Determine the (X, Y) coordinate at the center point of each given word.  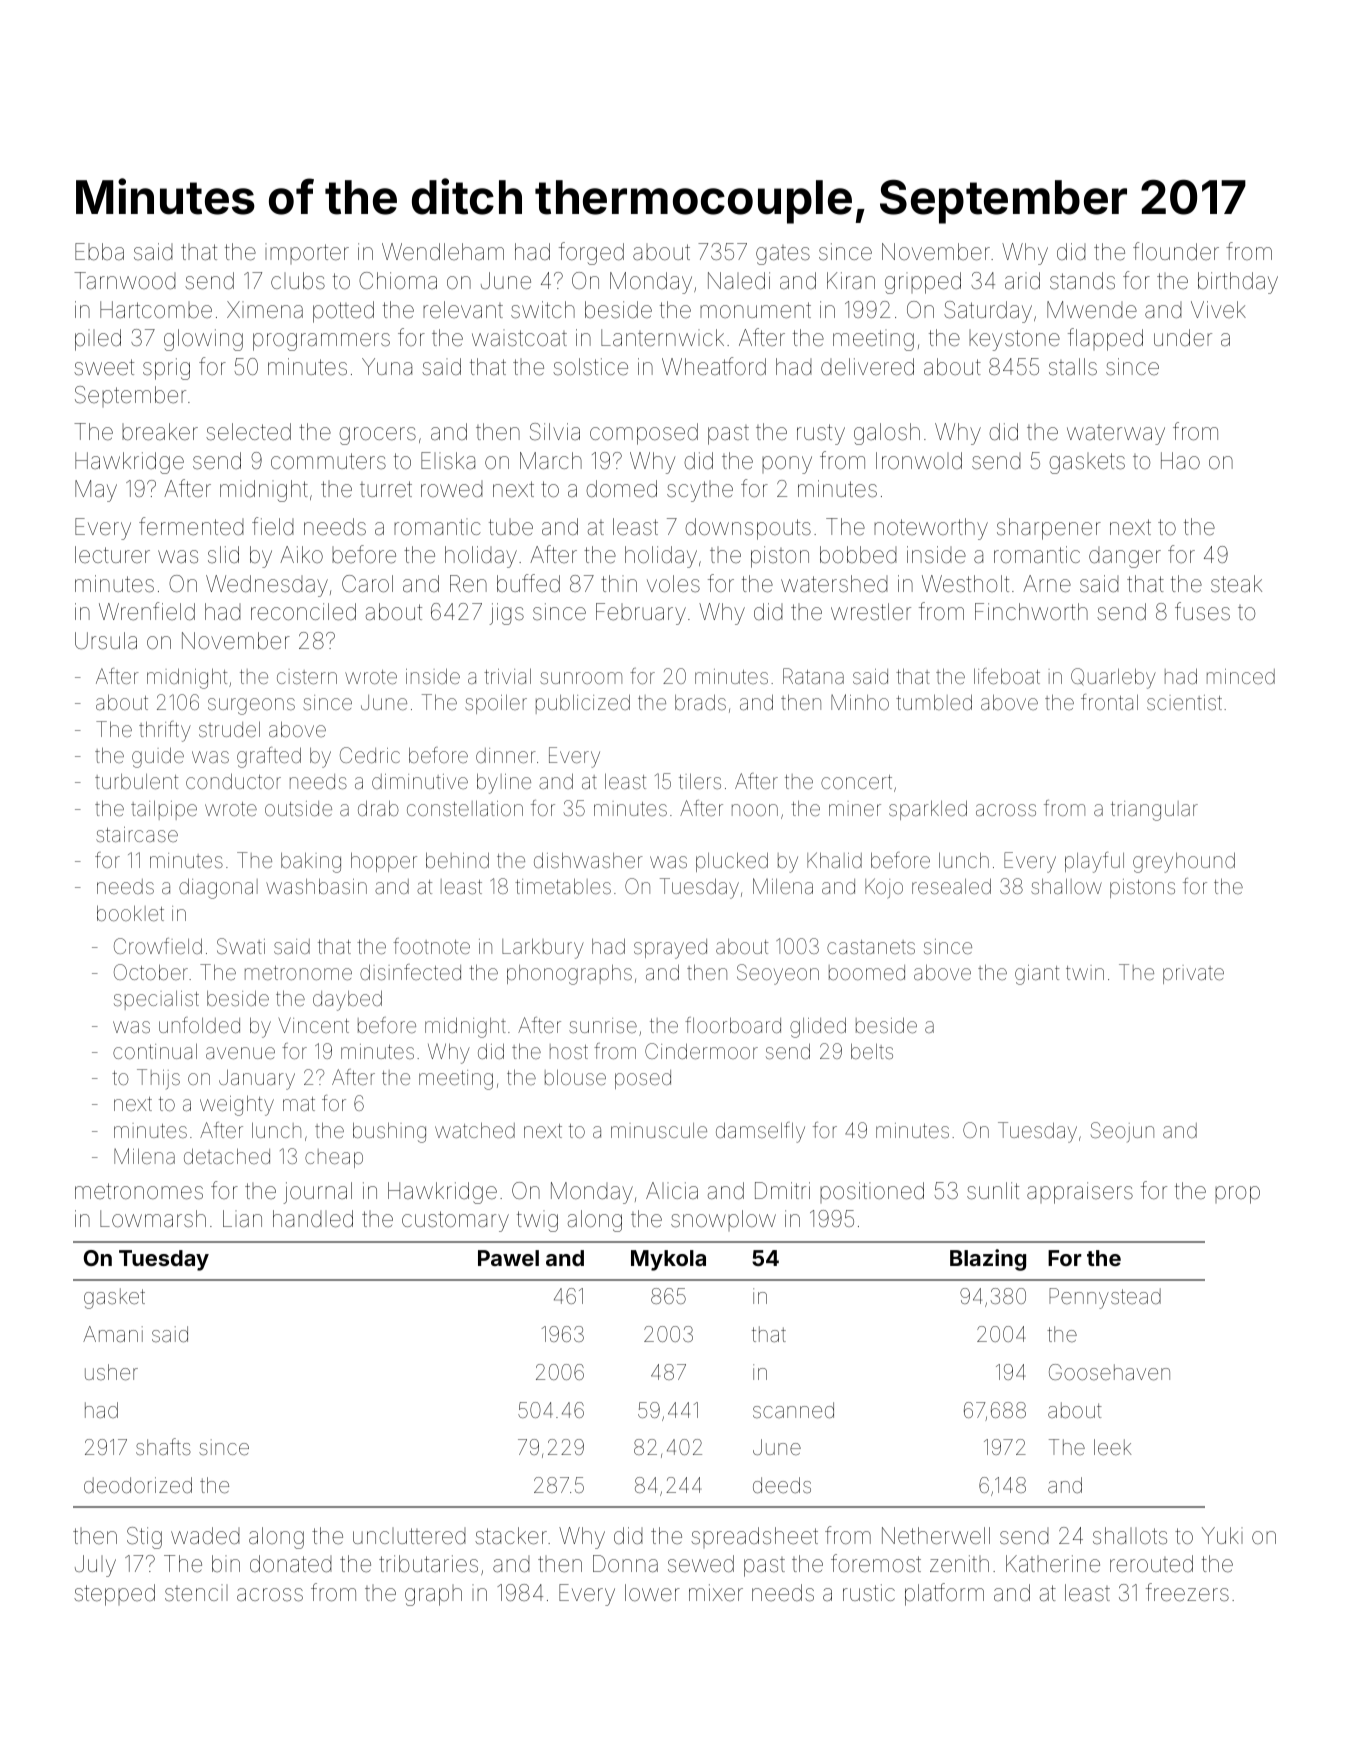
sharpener (1049, 529)
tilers (700, 781)
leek (1113, 1447)
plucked (732, 862)
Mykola (668, 1260)
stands (1082, 281)
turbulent (136, 781)
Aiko (301, 554)
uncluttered (409, 1536)
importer (307, 253)
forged (591, 253)
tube (511, 527)
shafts (163, 1447)
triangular (1154, 811)
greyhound (1184, 862)
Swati (241, 946)
